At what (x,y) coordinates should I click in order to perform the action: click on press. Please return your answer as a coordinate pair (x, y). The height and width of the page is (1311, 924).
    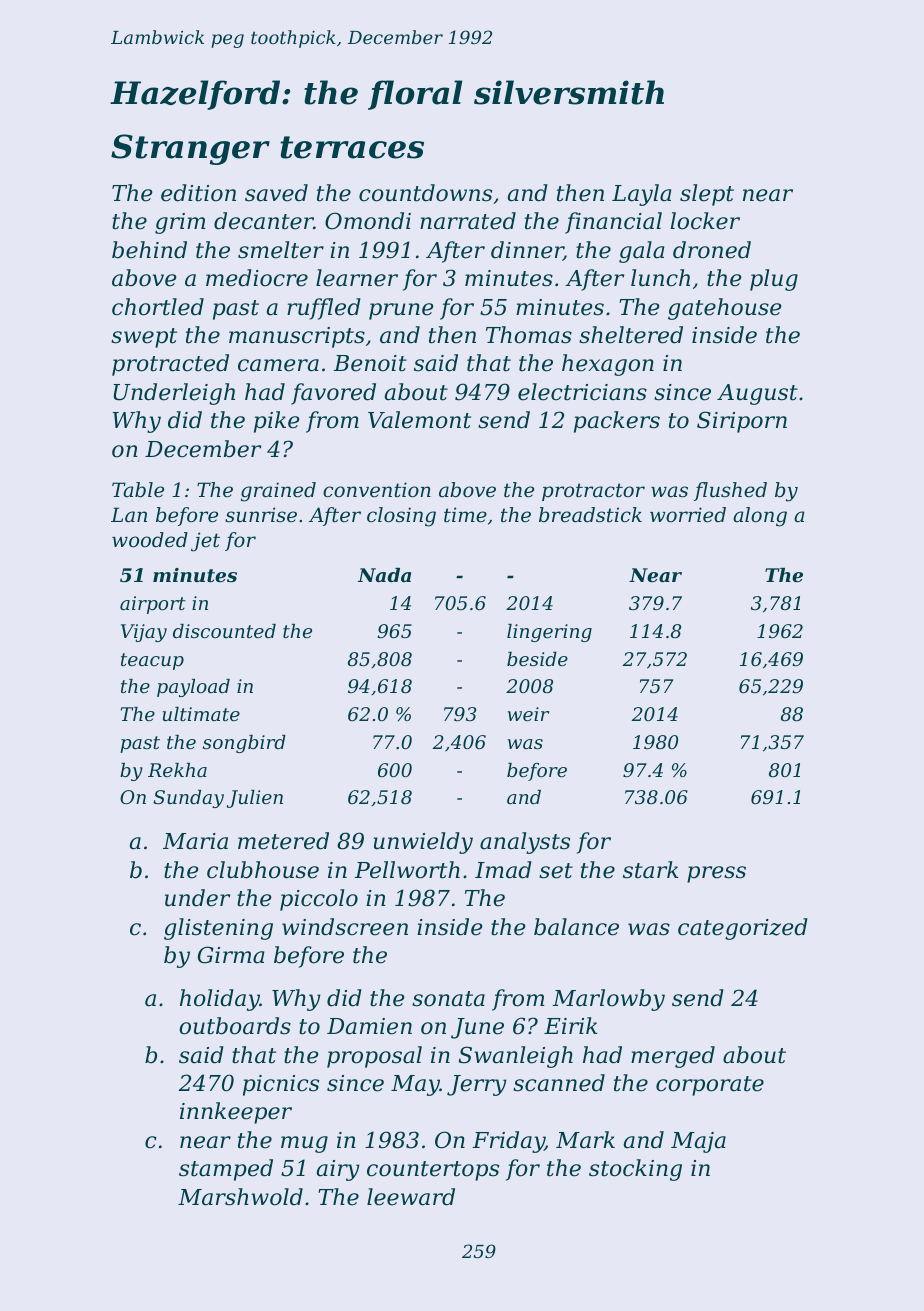
    Looking at the image, I should click on (716, 874).
